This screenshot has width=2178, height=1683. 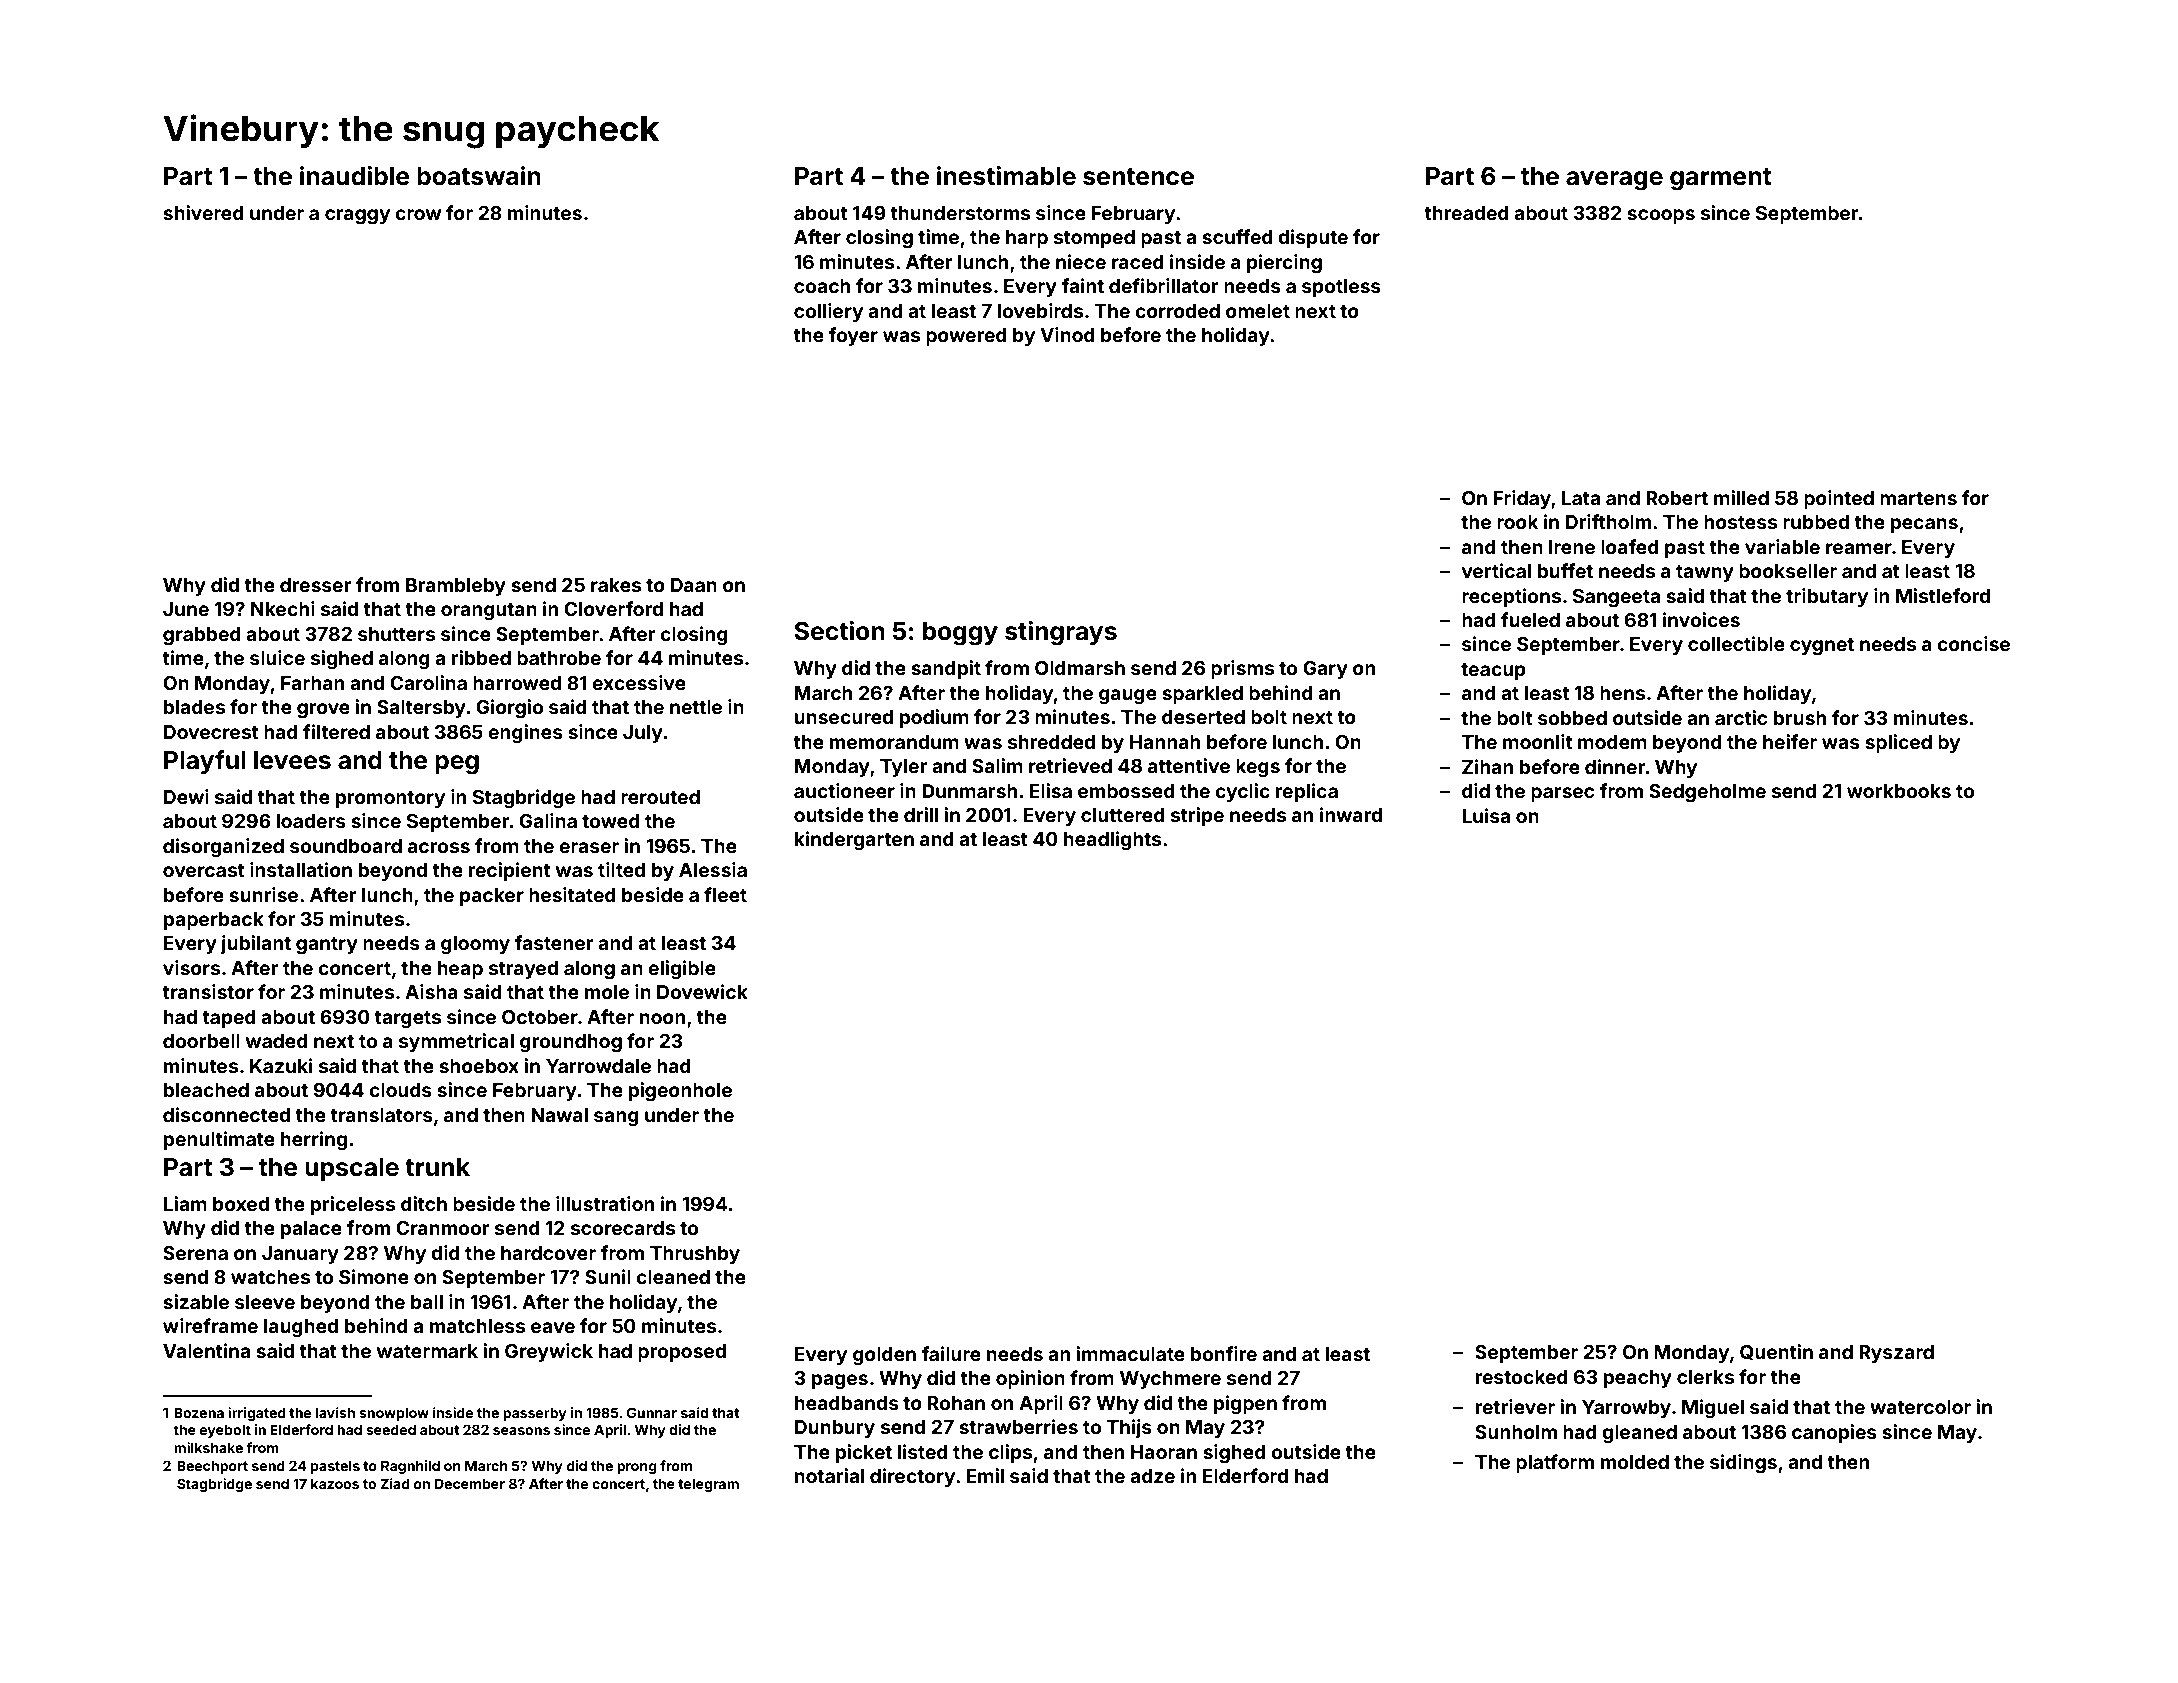 What do you see at coordinates (695, 1255) in the screenshot?
I see `Thrushby` at bounding box center [695, 1255].
